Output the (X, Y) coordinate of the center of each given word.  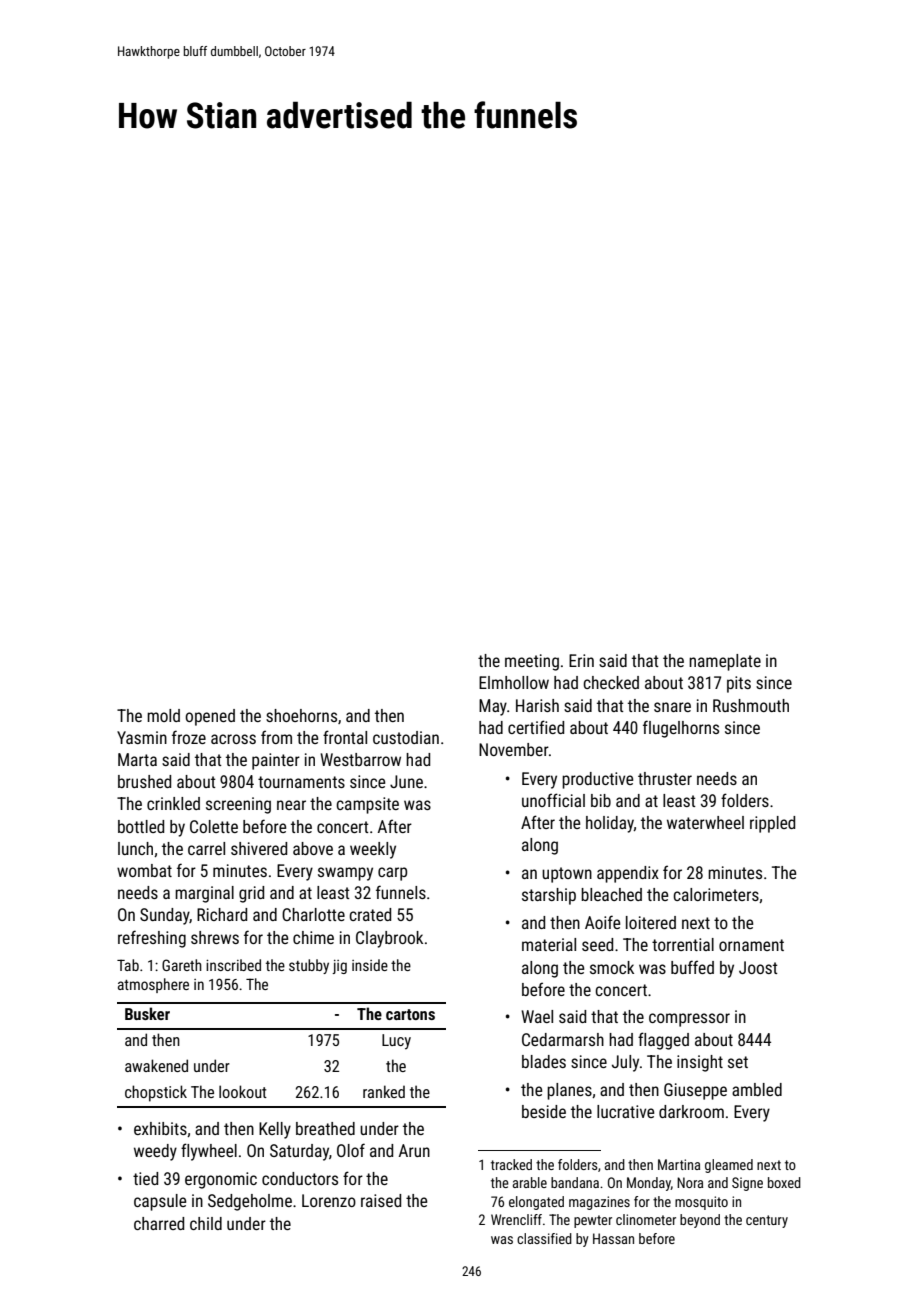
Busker (147, 1013)
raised (381, 1200)
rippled (772, 824)
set (738, 1062)
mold (163, 715)
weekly (373, 850)
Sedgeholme (250, 1202)
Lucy (396, 1042)
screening (238, 805)
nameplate (725, 662)
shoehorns (301, 715)
